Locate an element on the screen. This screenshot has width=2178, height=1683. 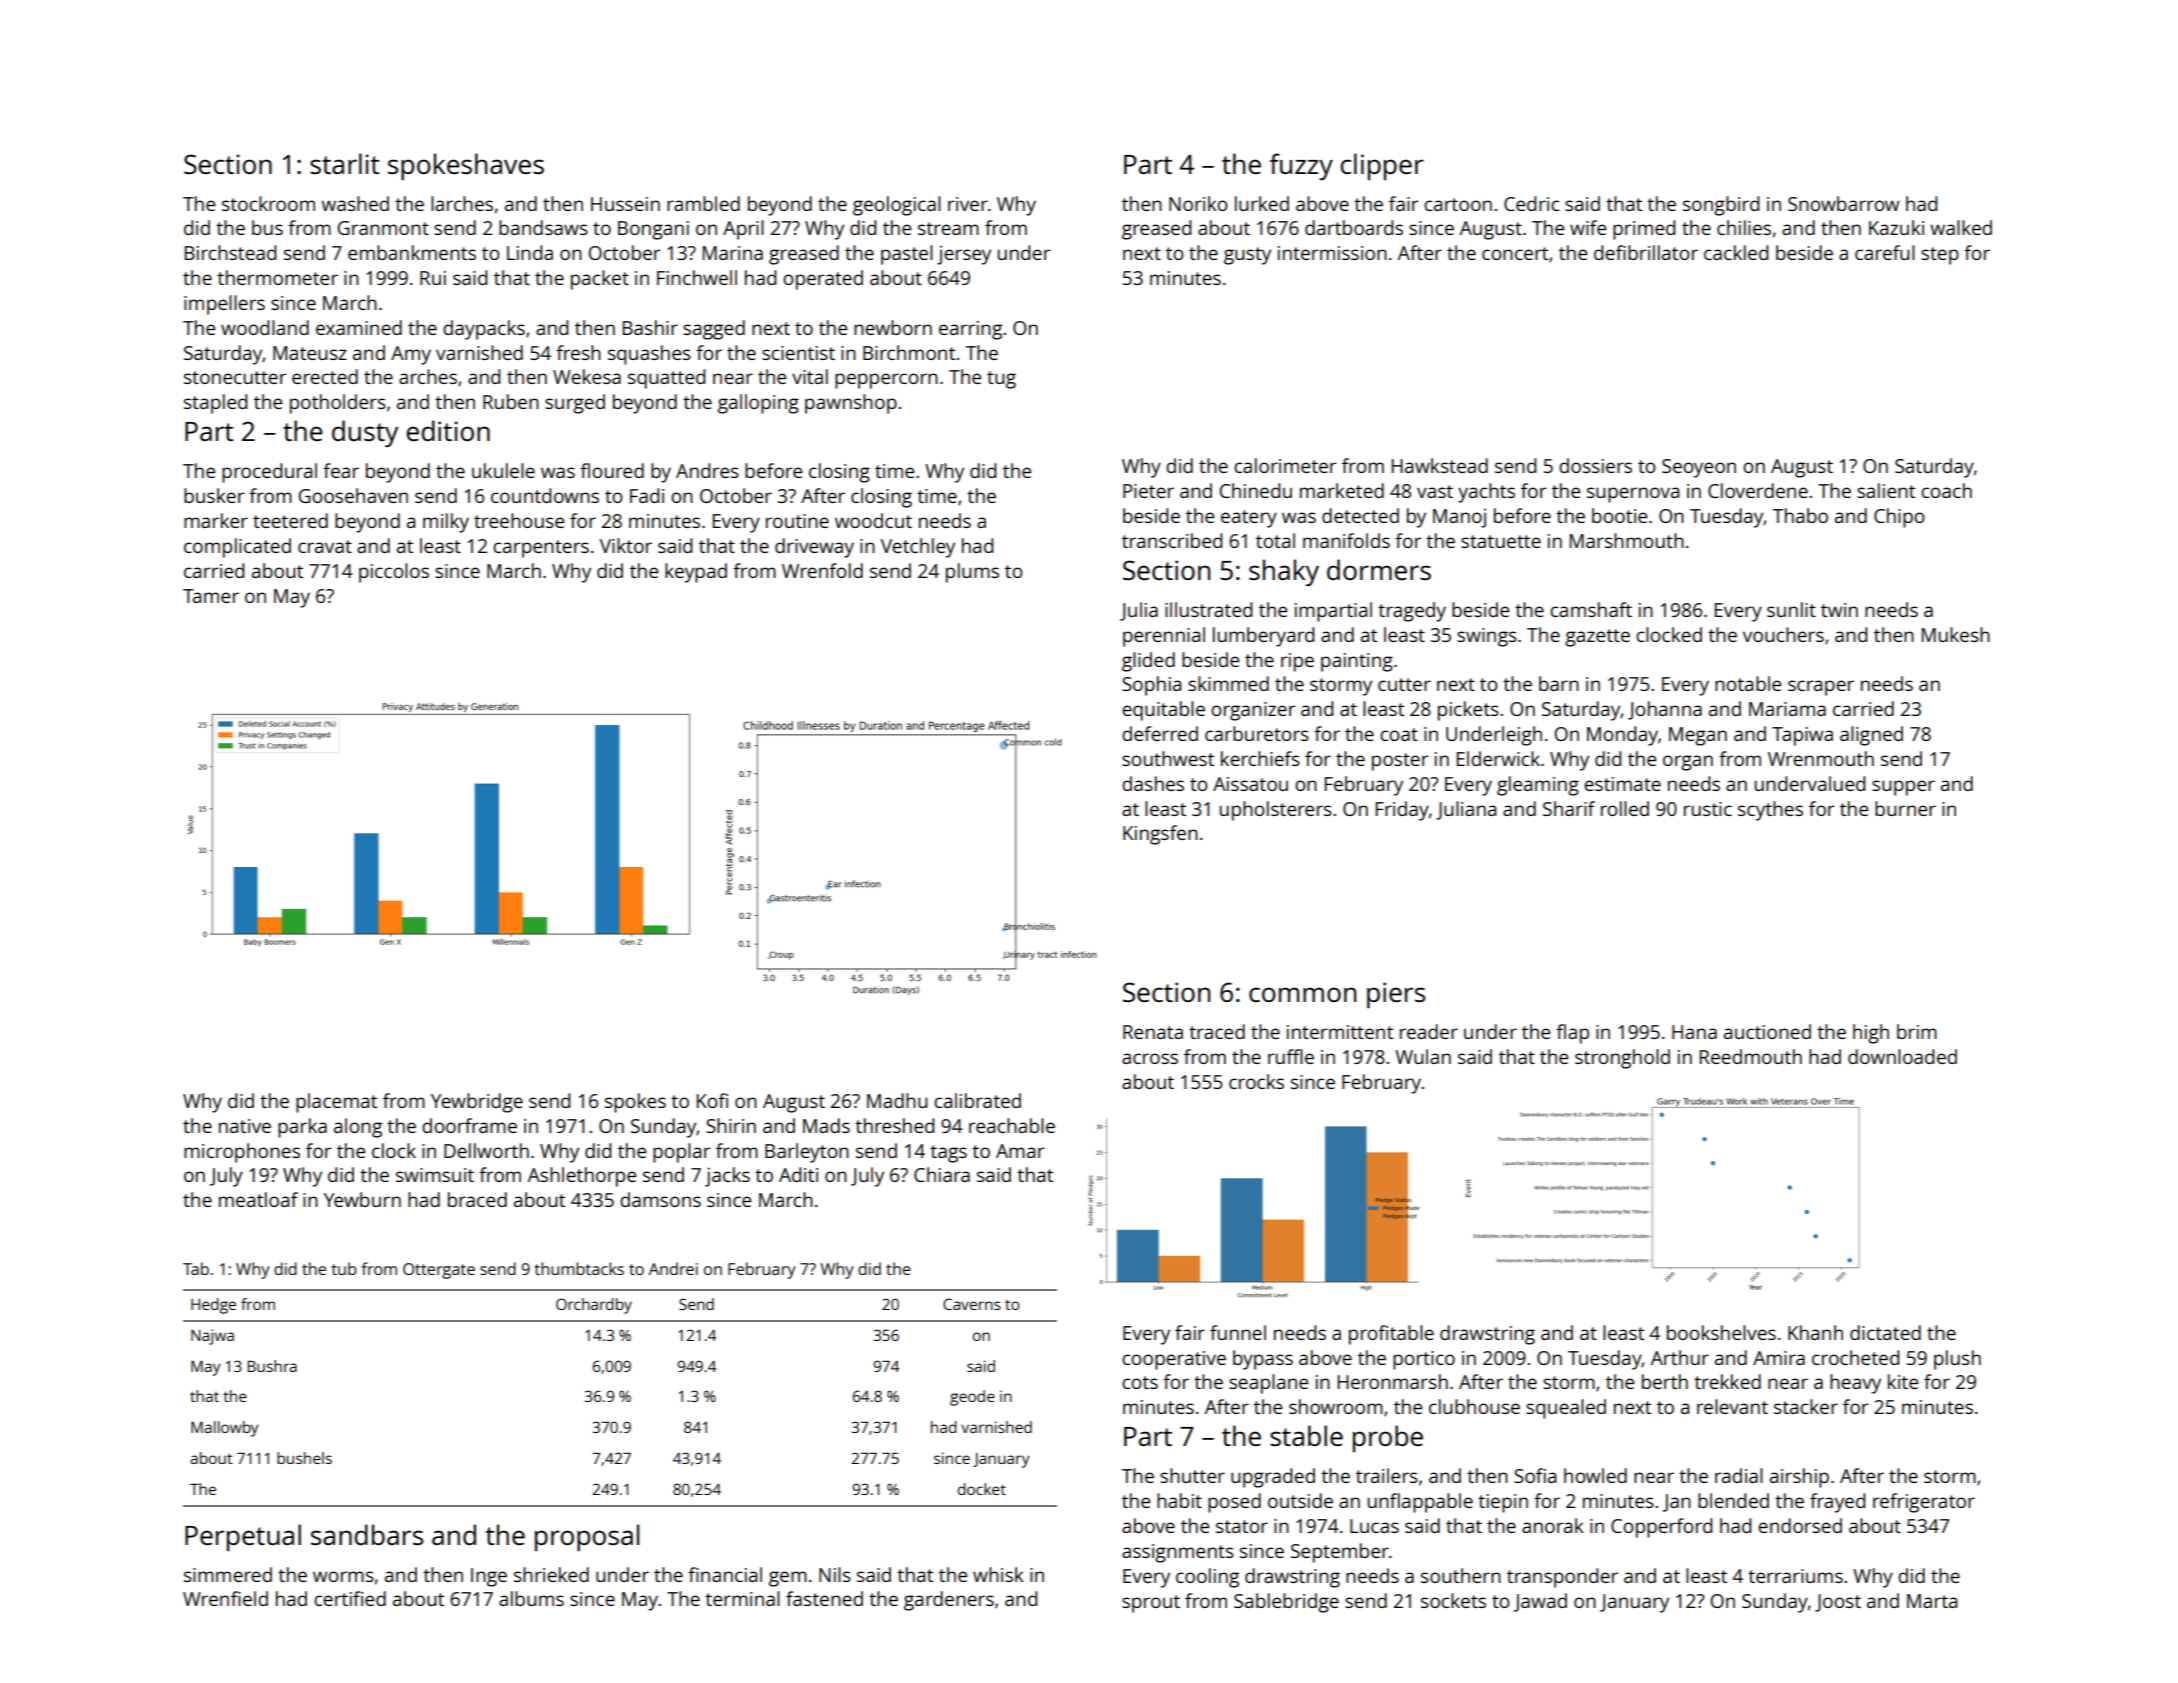
walked is located at coordinates (1961, 227).
